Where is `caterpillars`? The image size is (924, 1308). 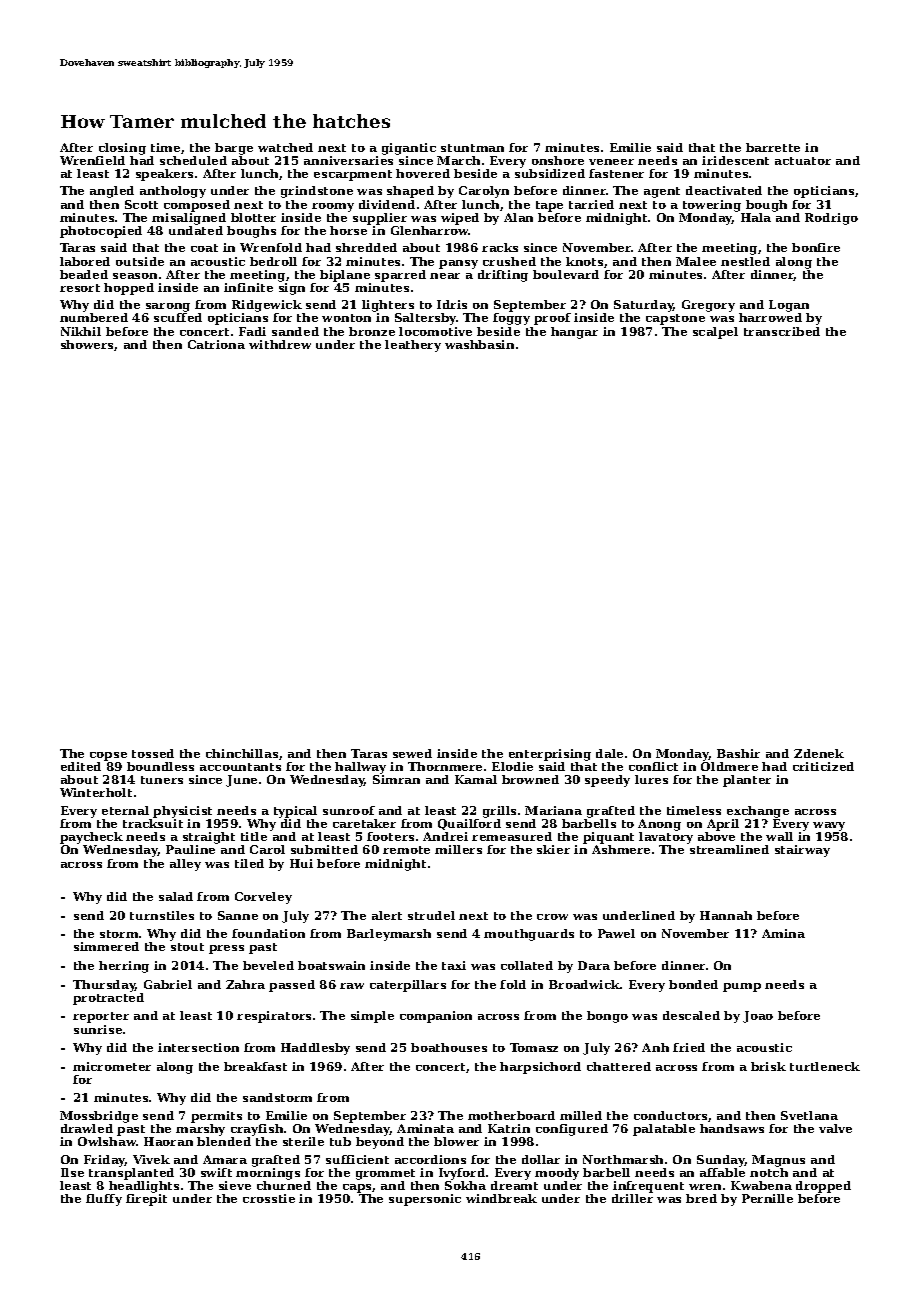
caterpillars is located at coordinates (408, 986).
